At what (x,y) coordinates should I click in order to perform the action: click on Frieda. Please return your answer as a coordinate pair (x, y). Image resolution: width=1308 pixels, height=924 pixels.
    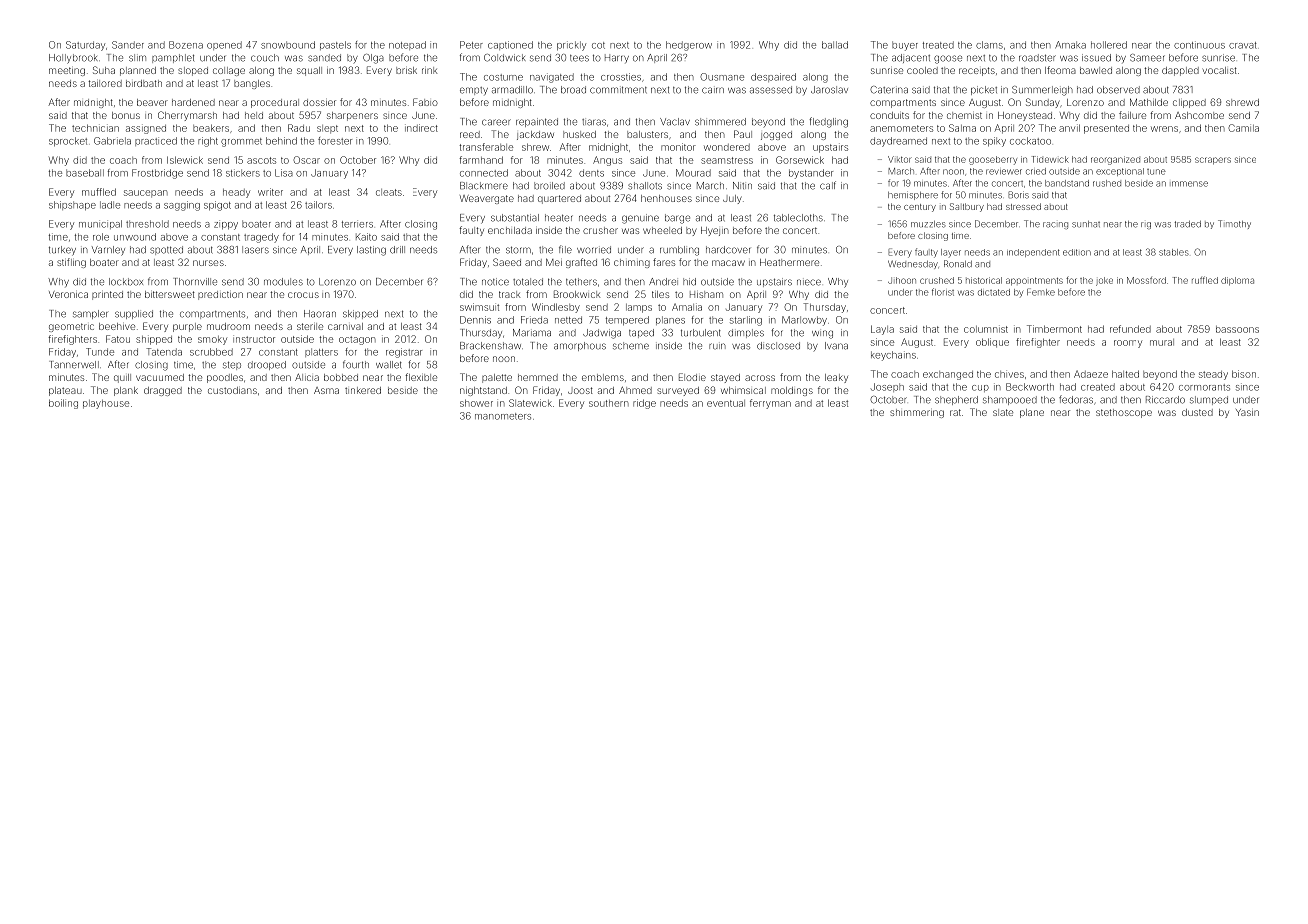
    Looking at the image, I should click on (534, 320).
